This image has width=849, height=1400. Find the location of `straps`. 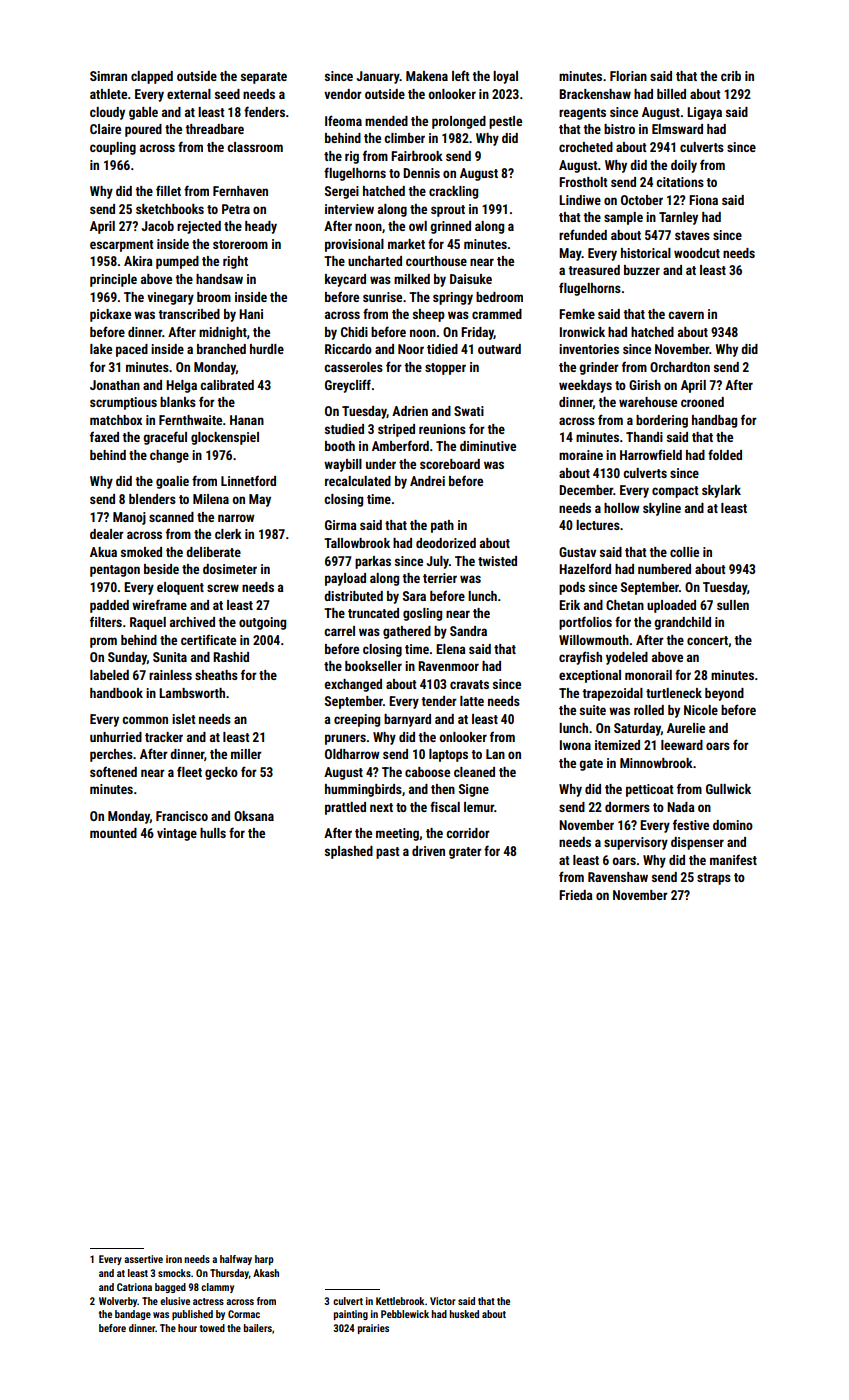

straps is located at coordinates (714, 879).
